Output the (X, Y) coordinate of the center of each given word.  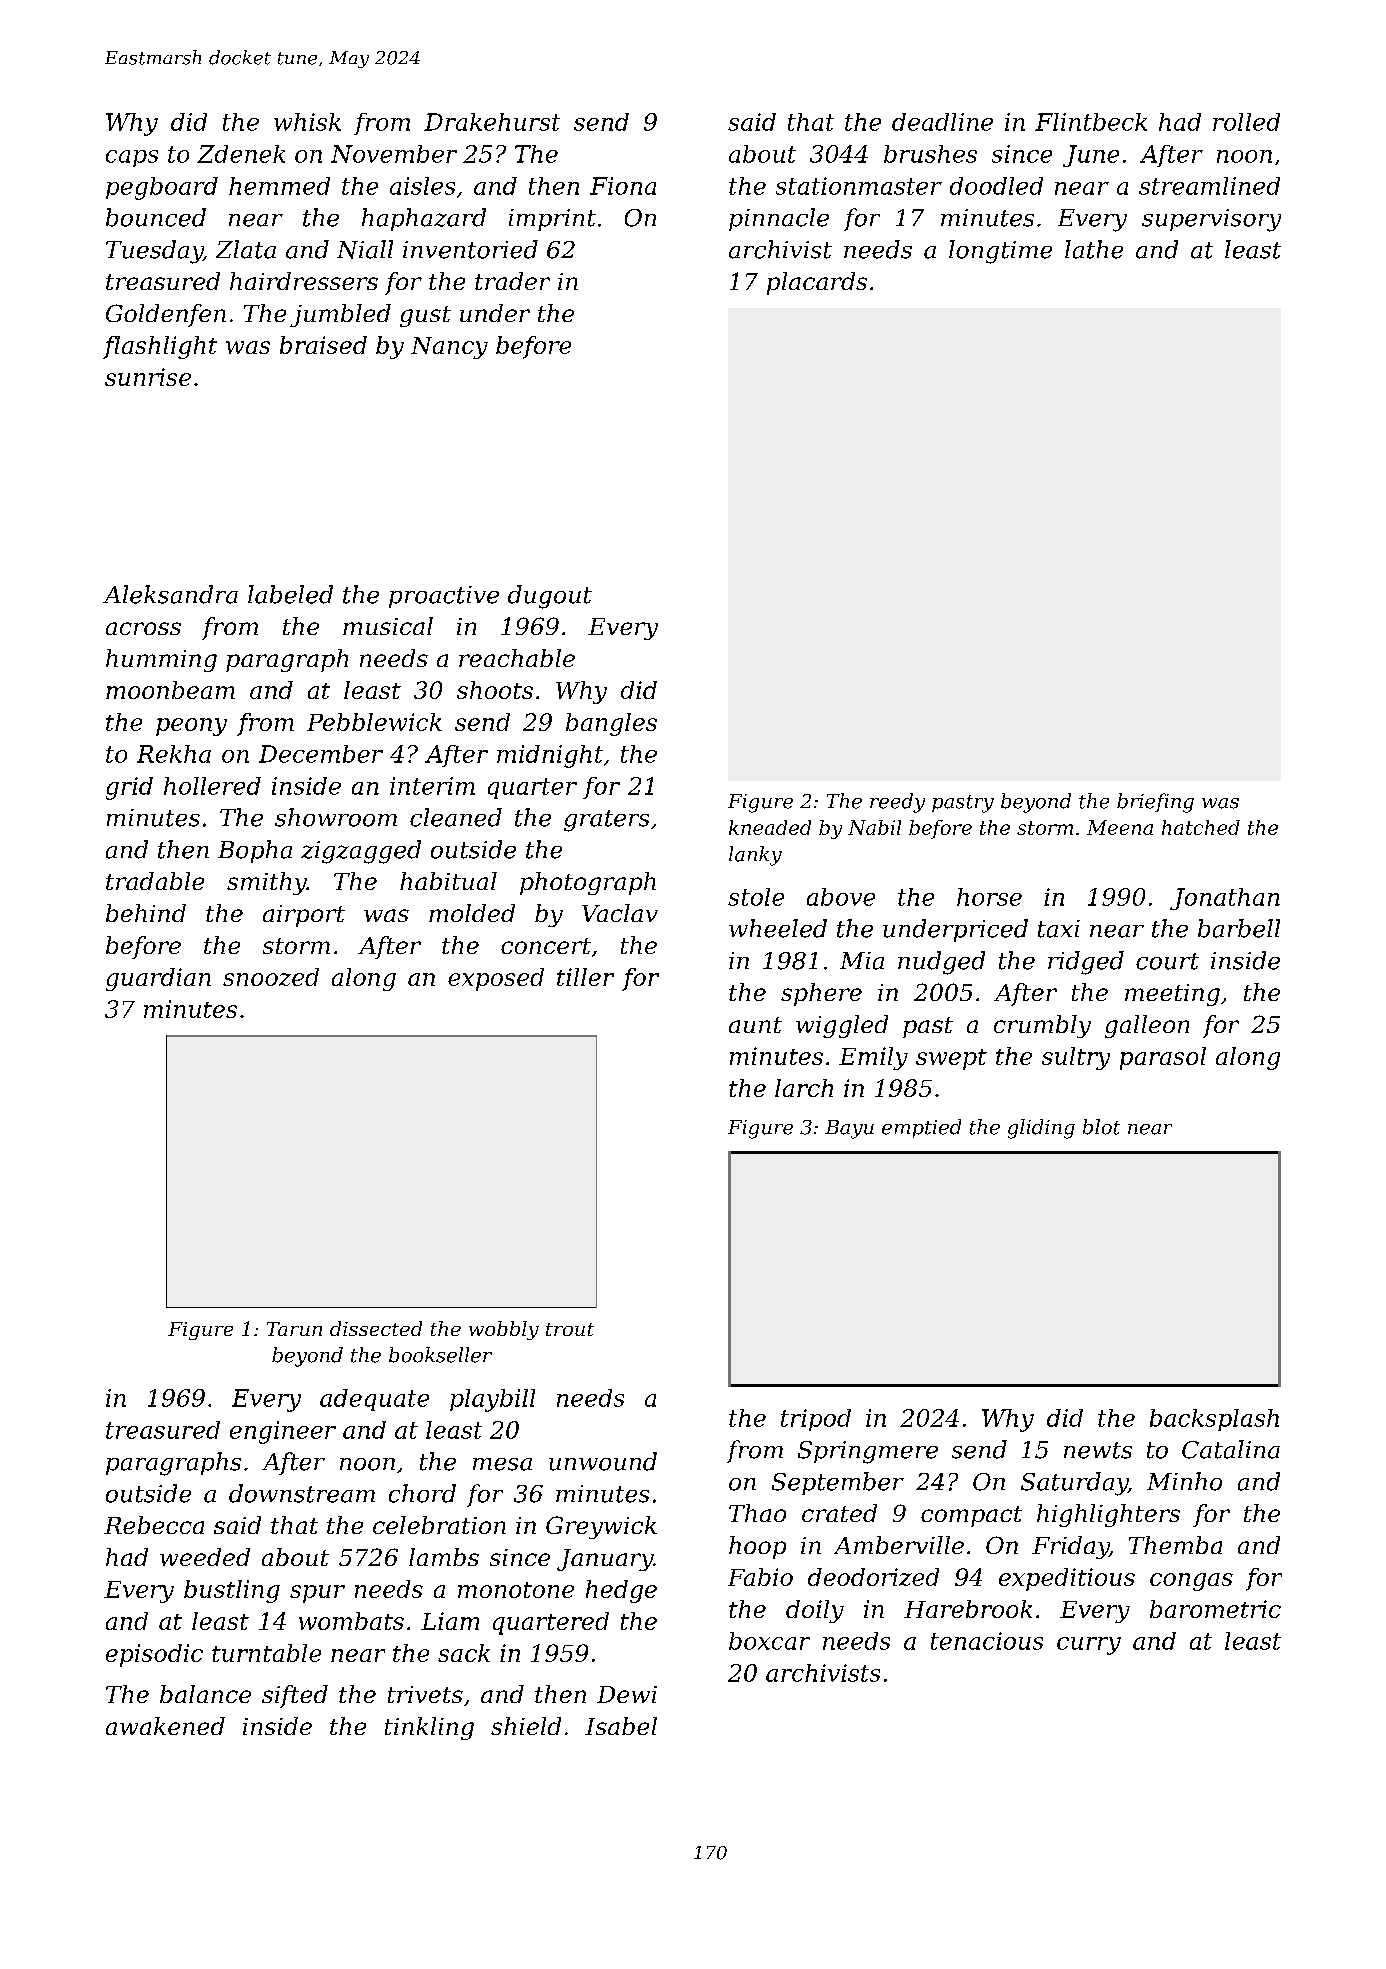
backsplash (1214, 1420)
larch (804, 1088)
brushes (930, 154)
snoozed (271, 977)
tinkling (429, 1728)
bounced (156, 217)
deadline (942, 122)
